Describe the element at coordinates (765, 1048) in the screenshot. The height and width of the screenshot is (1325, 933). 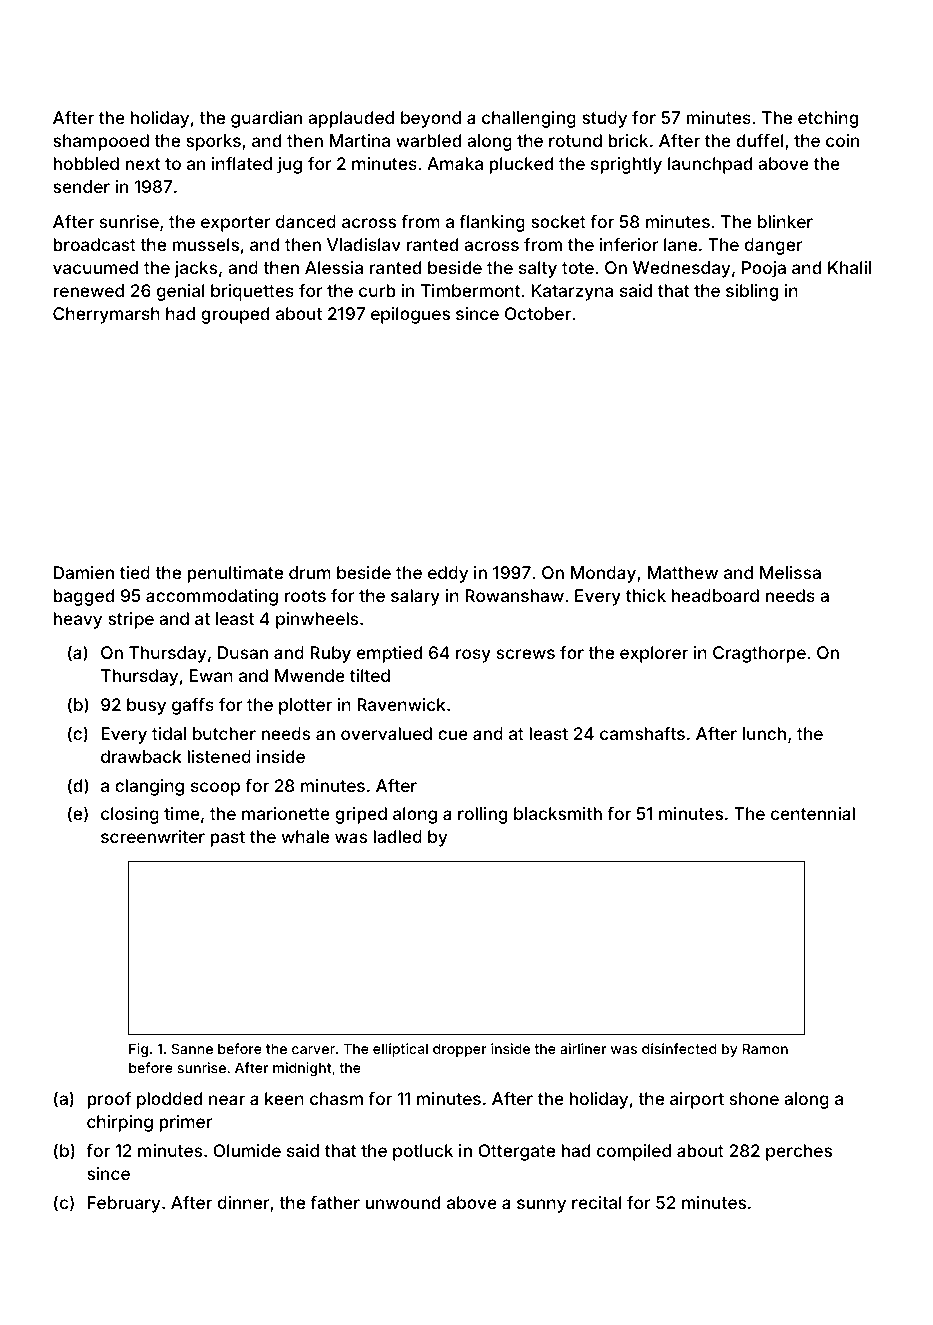
I see `Ramon` at that location.
